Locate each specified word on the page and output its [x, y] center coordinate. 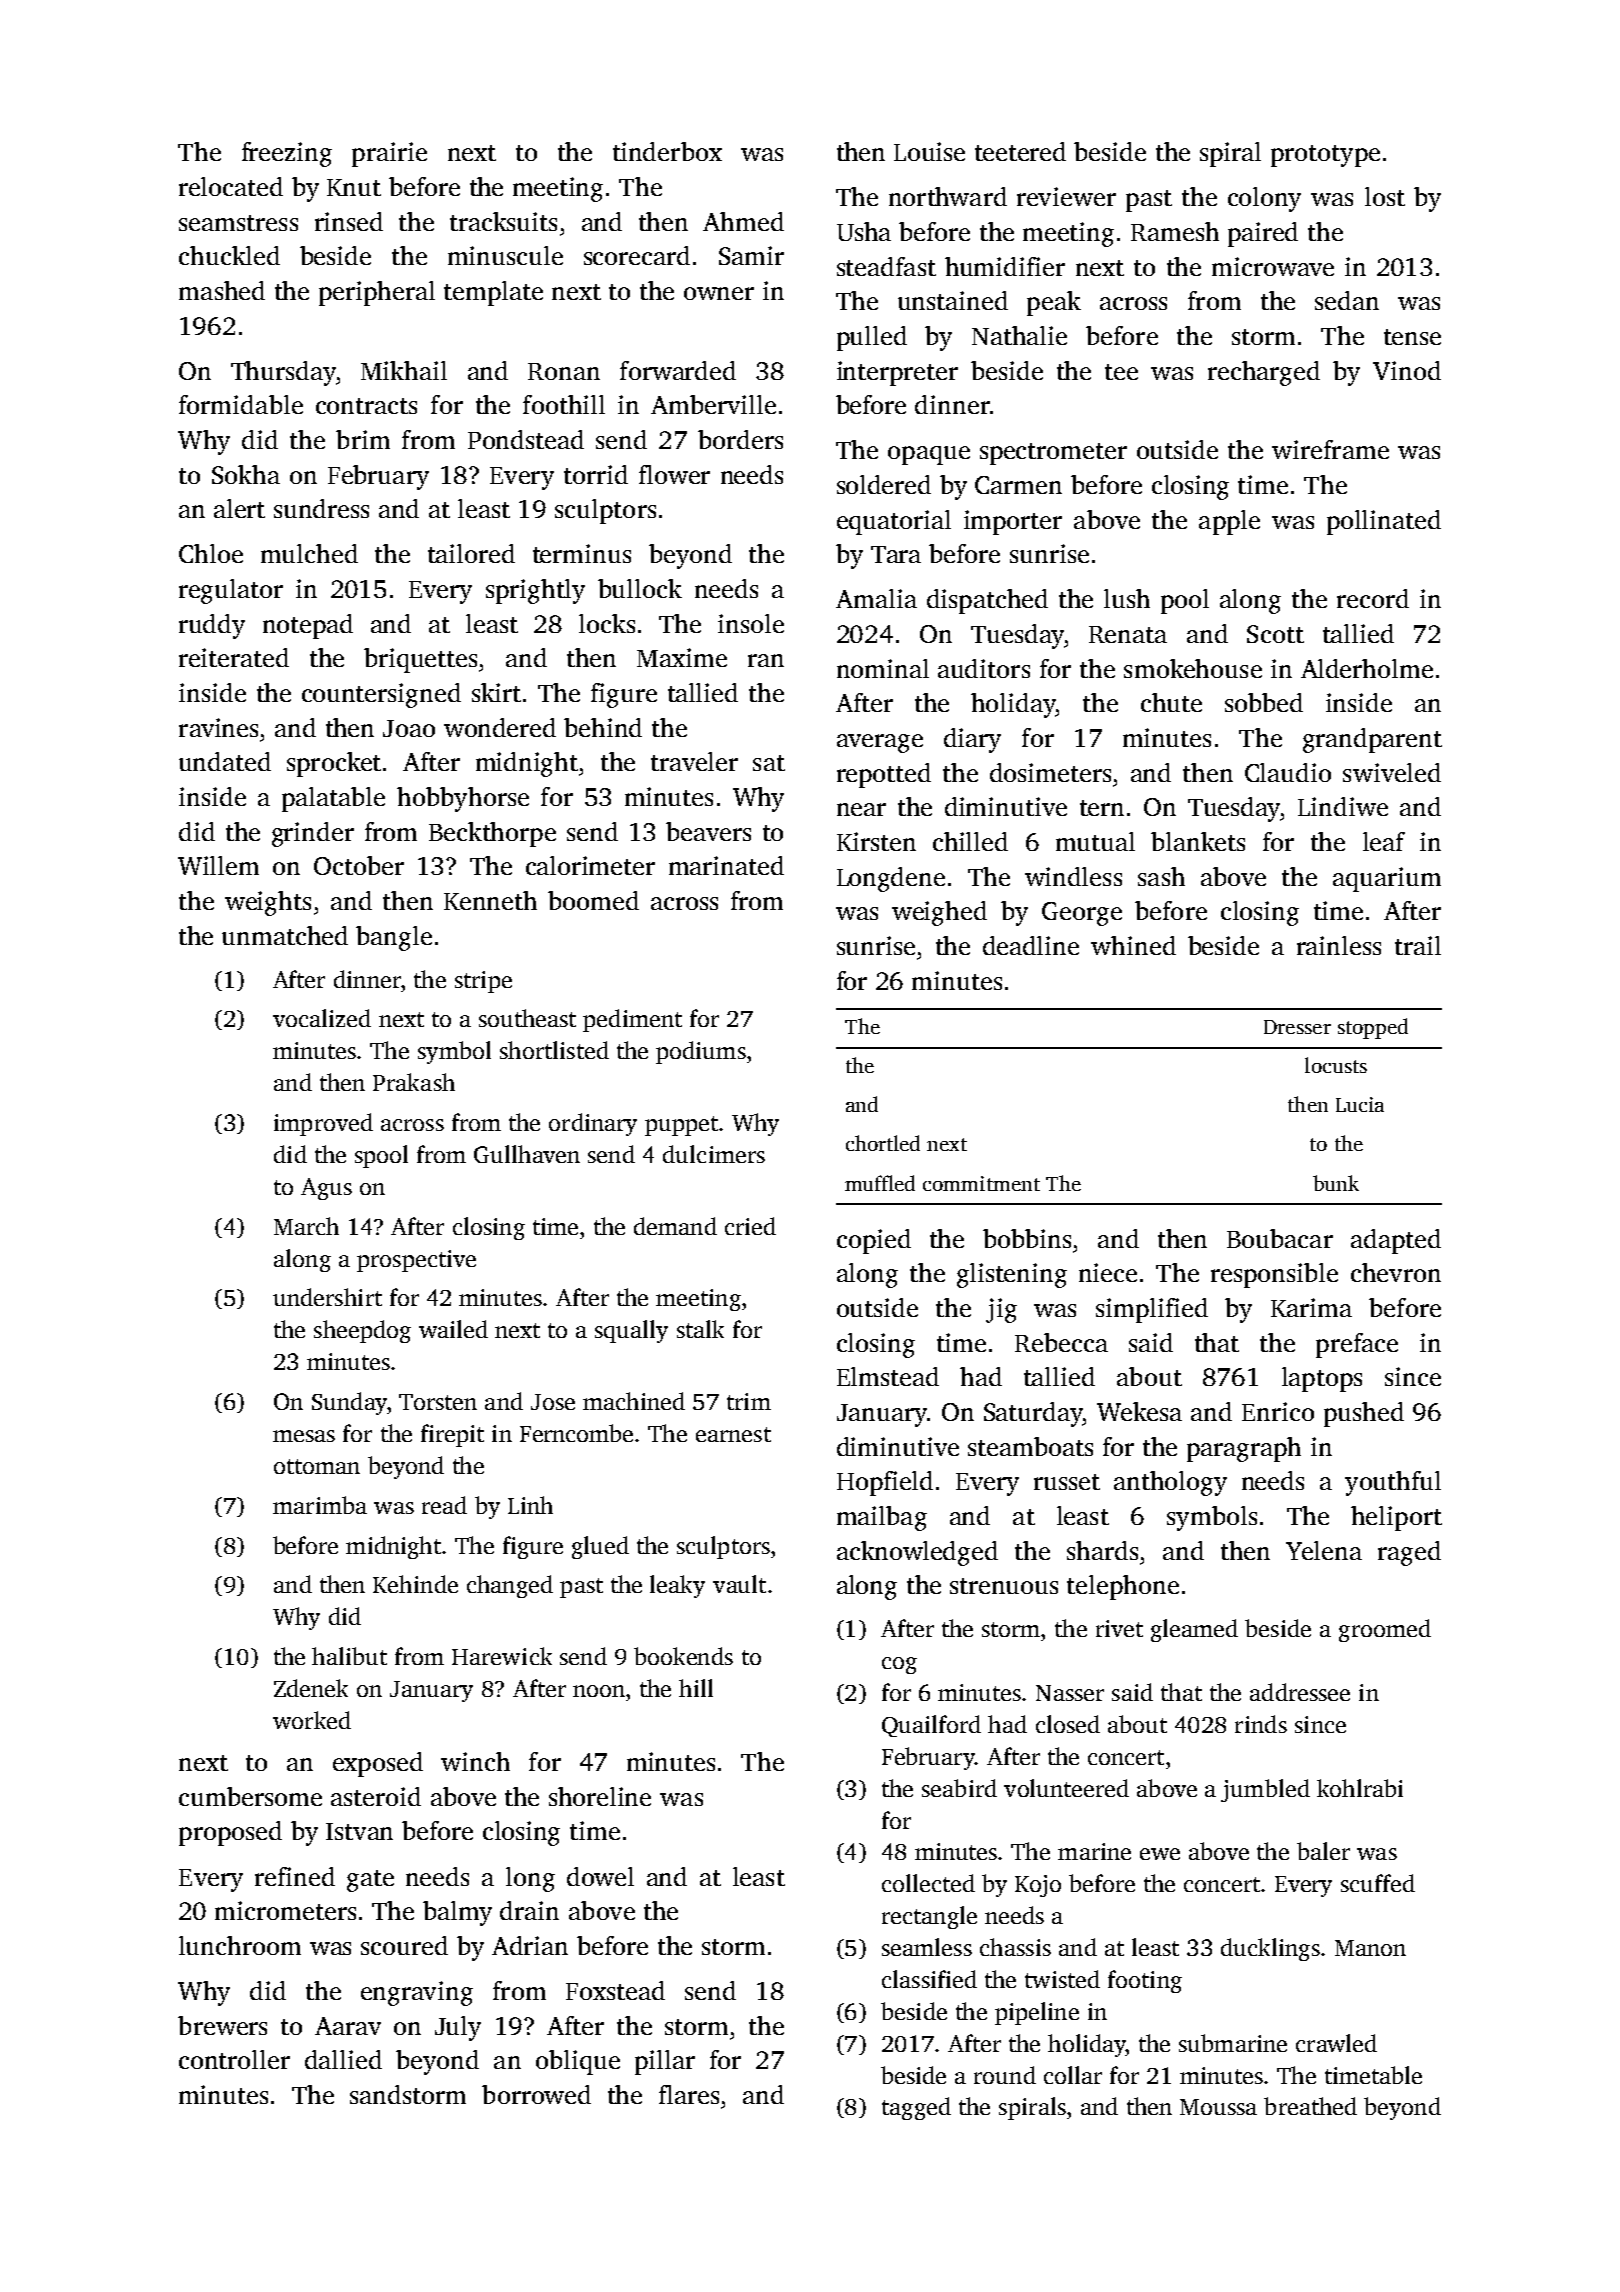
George [1082, 914]
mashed [222, 290]
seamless [927, 1947]
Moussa [1218, 2107]
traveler [694, 761]
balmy [457, 1913]
